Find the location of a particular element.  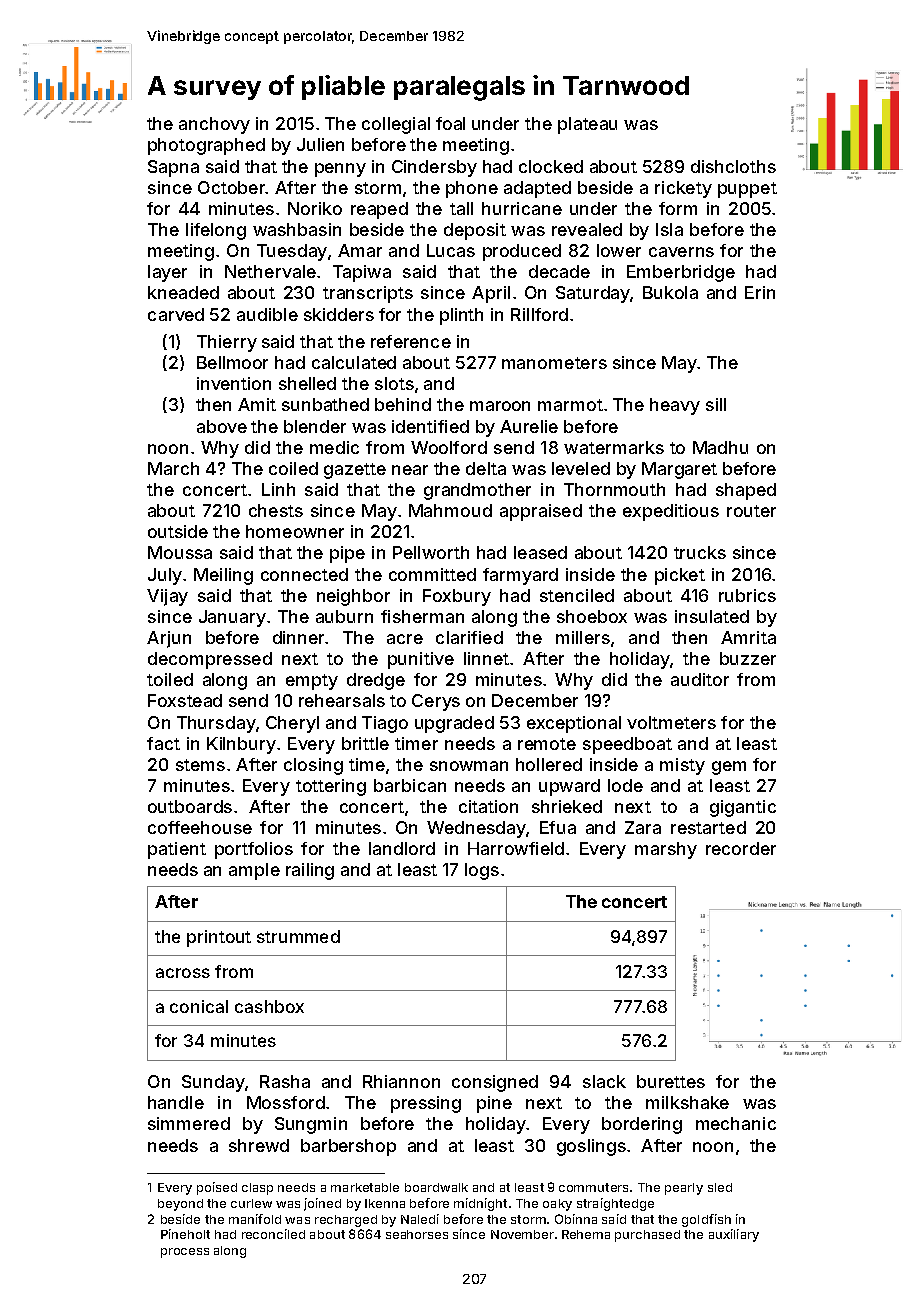

printout is located at coordinates (219, 938).
